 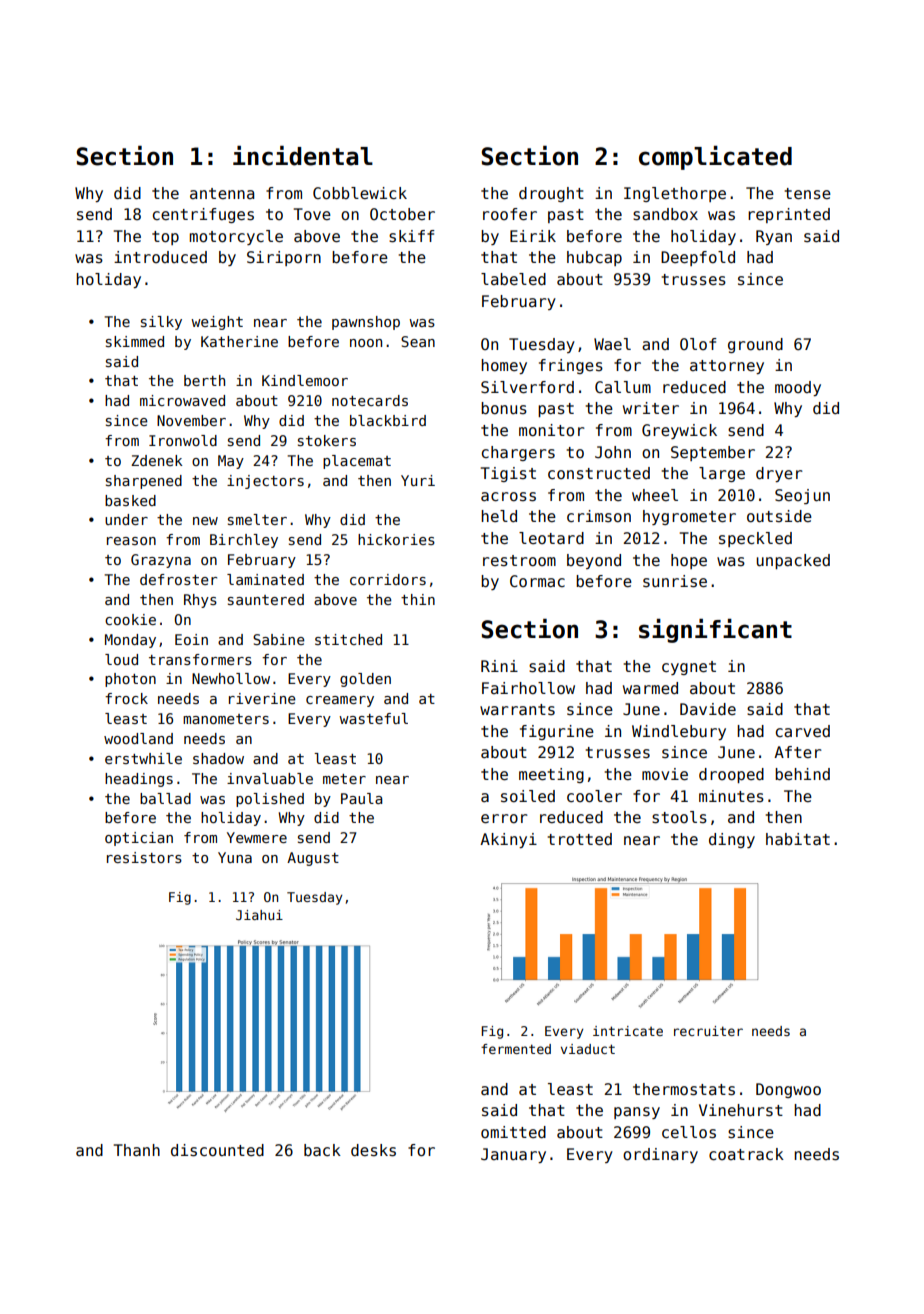 What do you see at coordinates (217, 1150) in the image?
I see `discounted` at bounding box center [217, 1150].
